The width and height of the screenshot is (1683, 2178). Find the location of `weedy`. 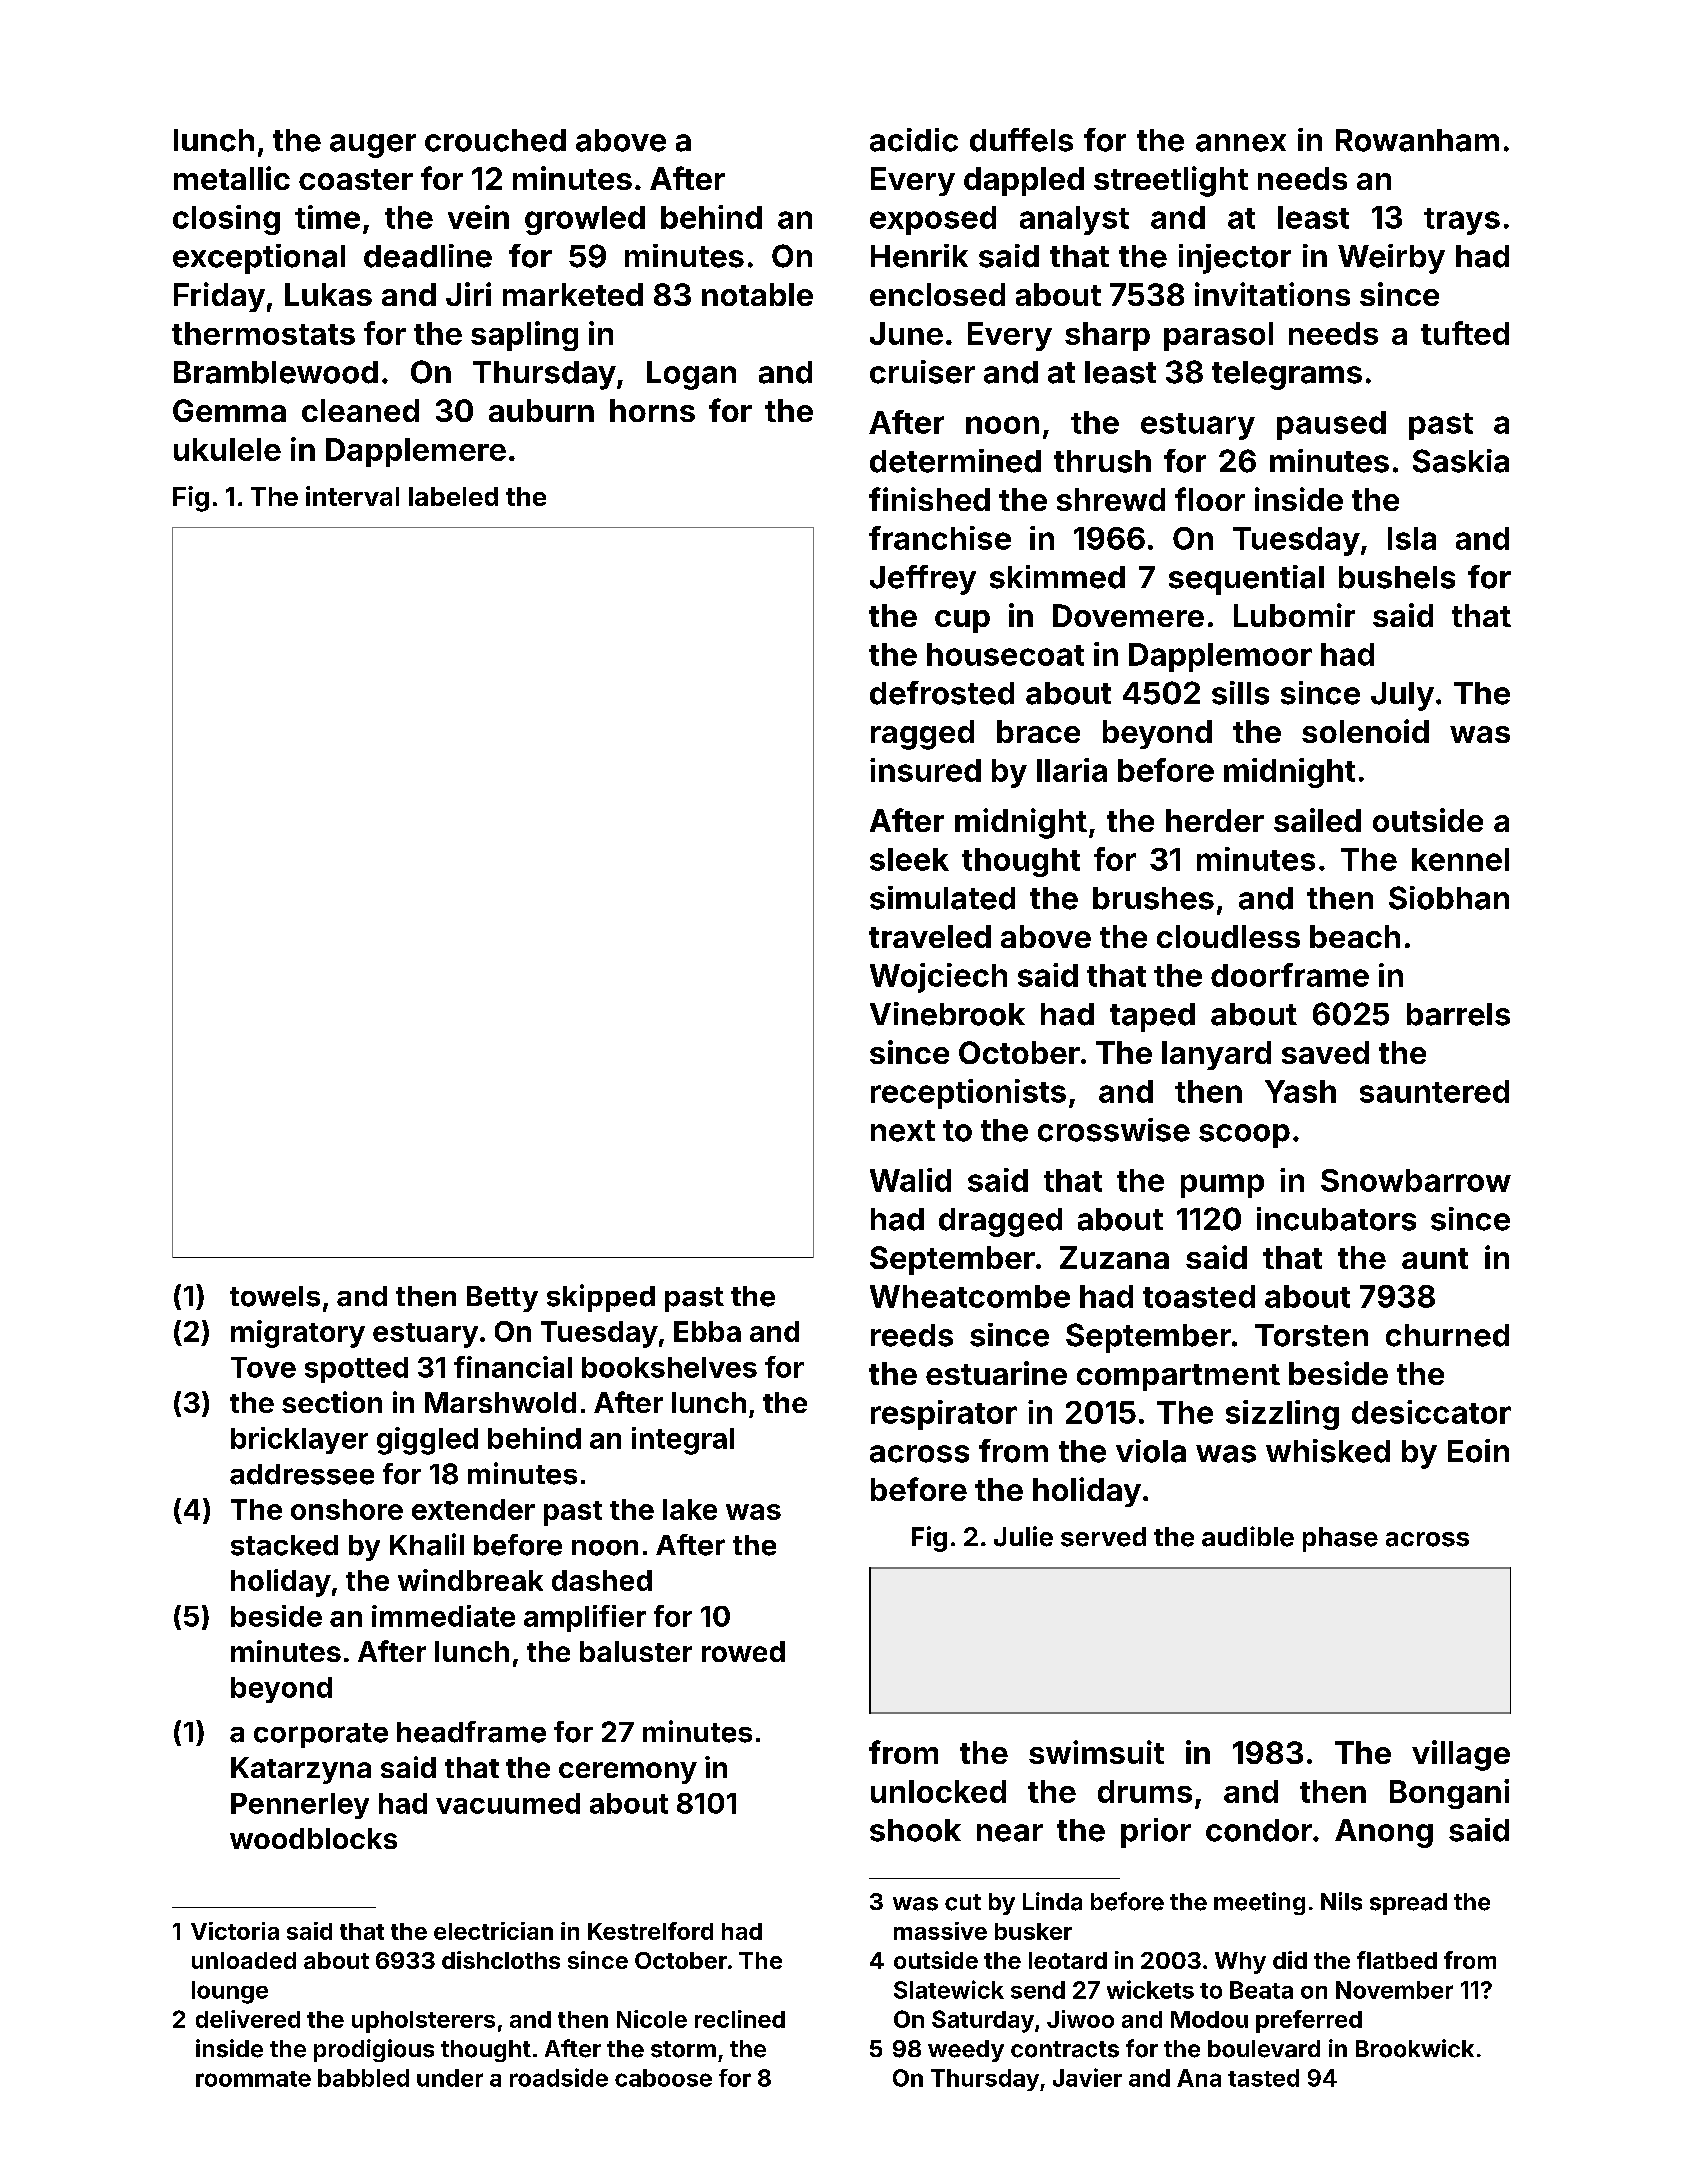

weedy is located at coordinates (966, 2051).
